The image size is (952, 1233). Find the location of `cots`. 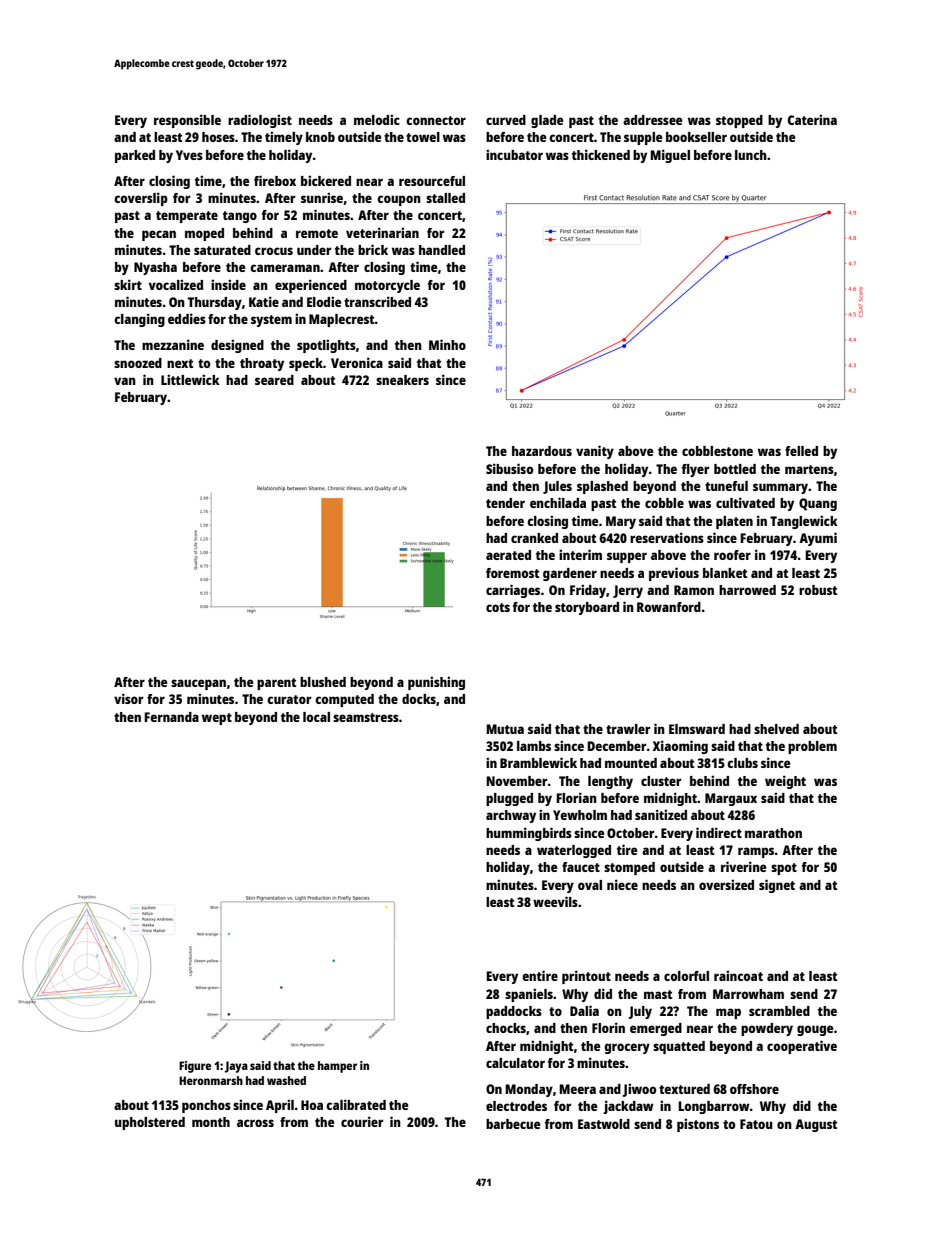

cots is located at coordinates (498, 607).
